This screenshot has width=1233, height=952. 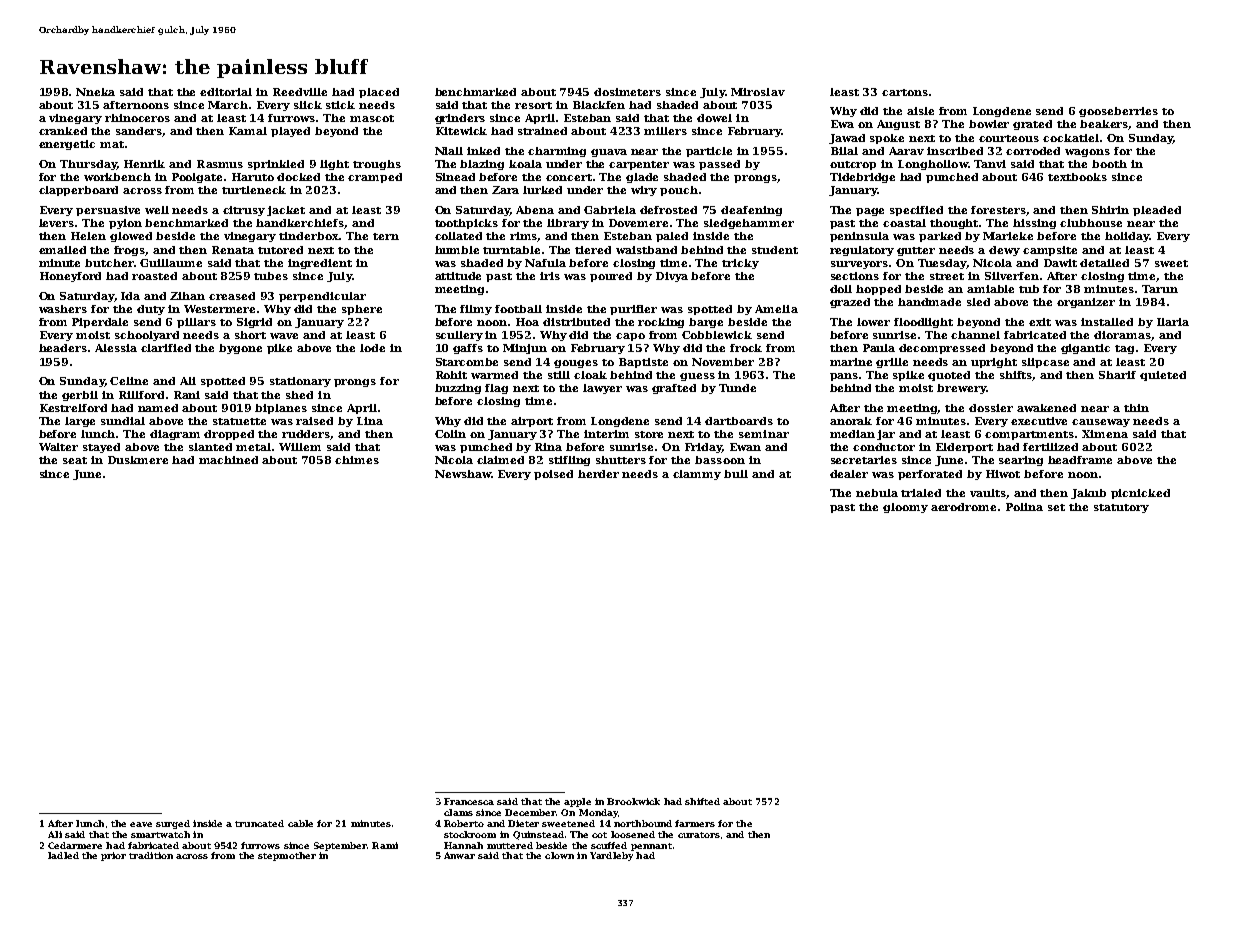 I want to click on large, so click(x=80, y=422).
